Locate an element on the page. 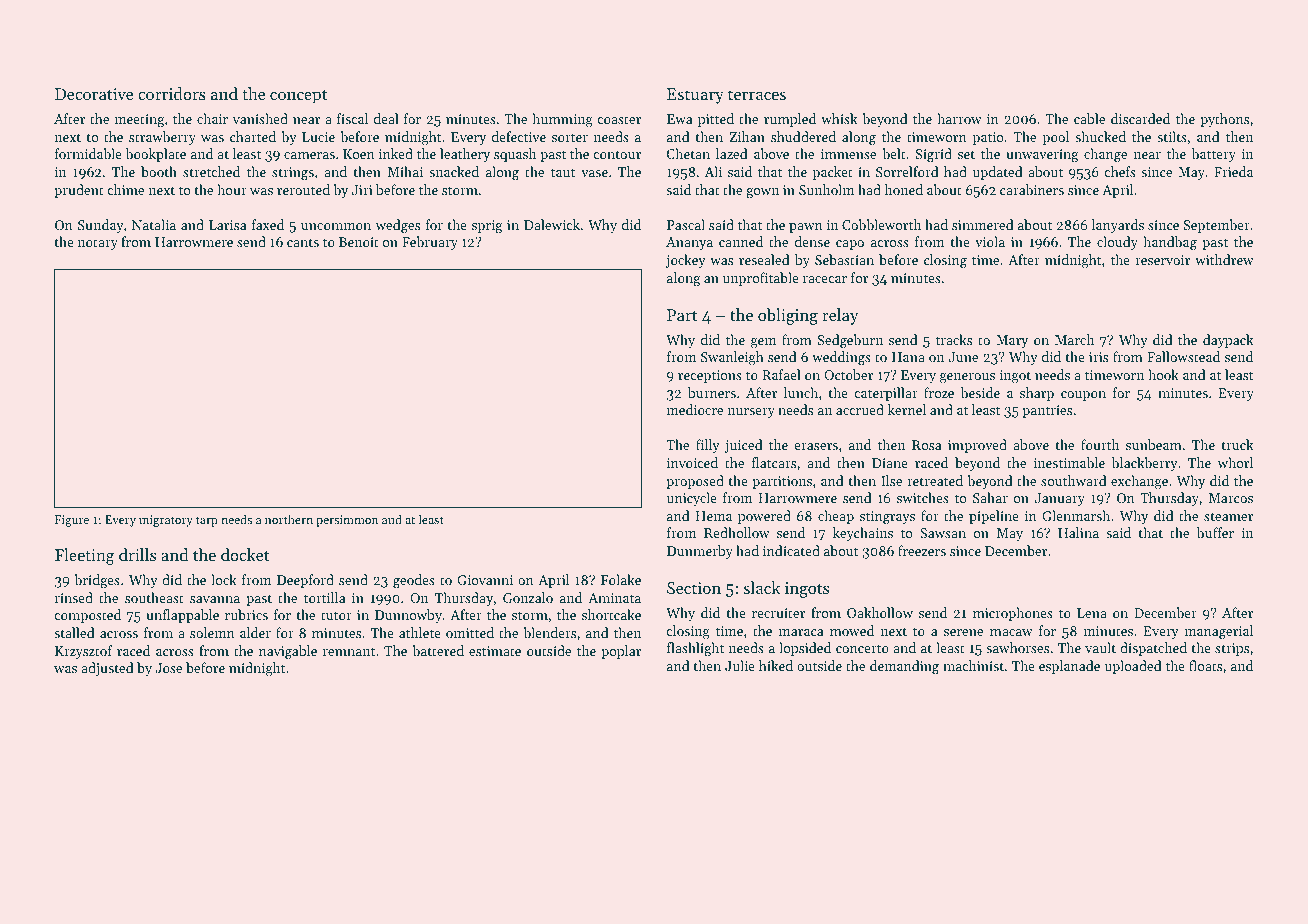 This document has width=1308, height=924. September is located at coordinates (1217, 226).
